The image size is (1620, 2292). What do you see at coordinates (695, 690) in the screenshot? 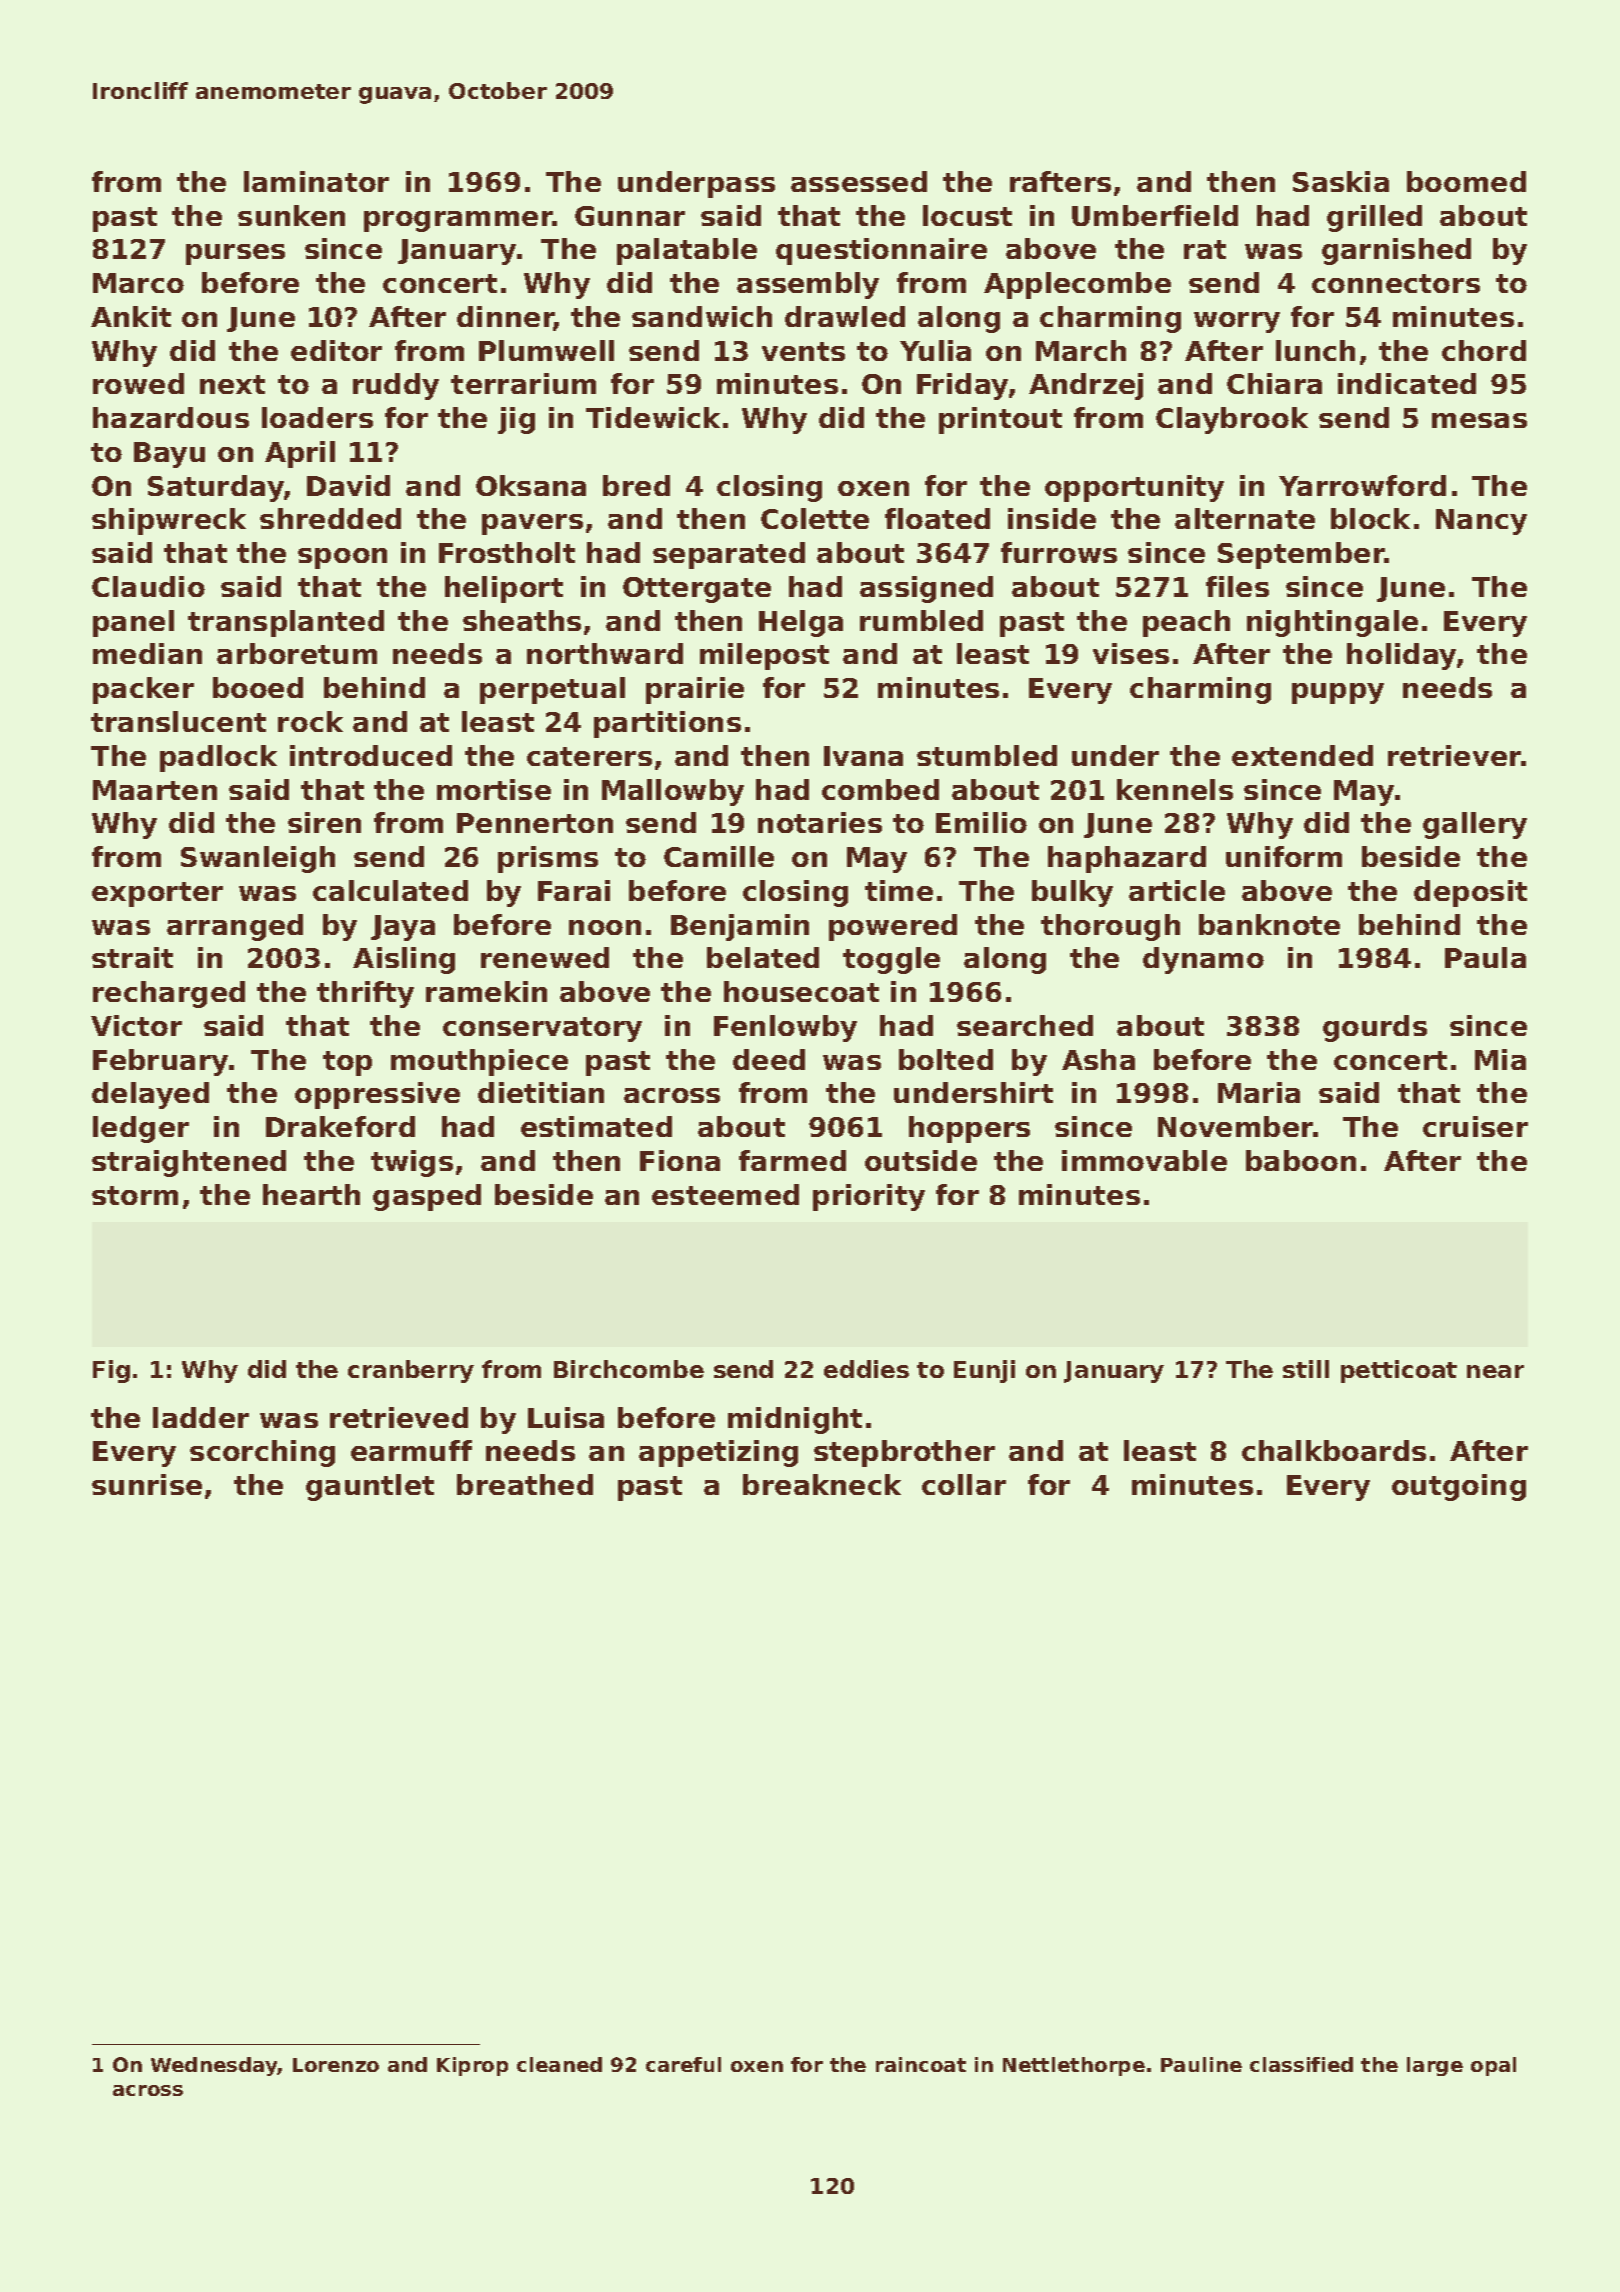
I see `prairie` at bounding box center [695, 690].
